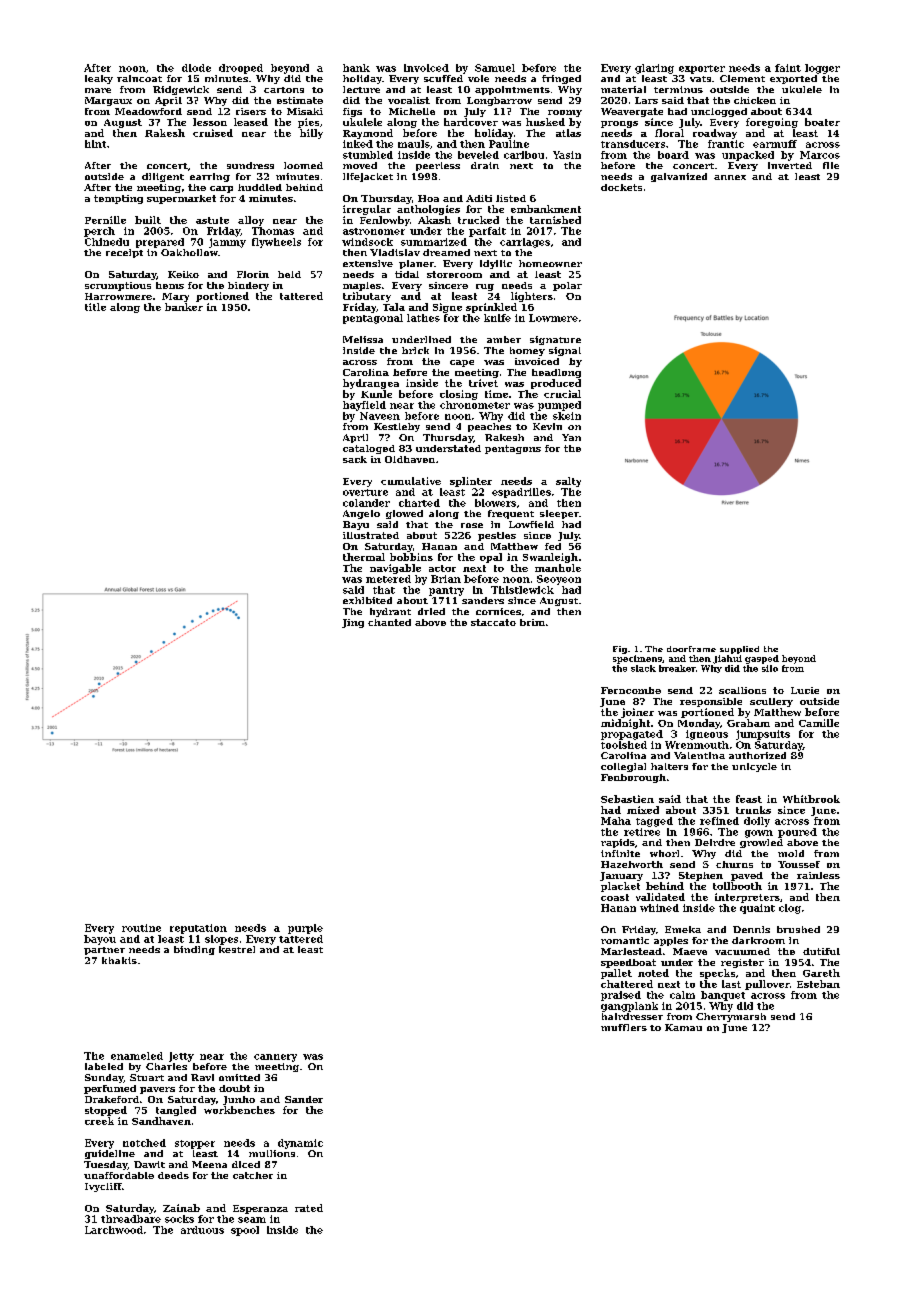  What do you see at coordinates (624, 1027) in the screenshot?
I see `mufflers` at bounding box center [624, 1027].
